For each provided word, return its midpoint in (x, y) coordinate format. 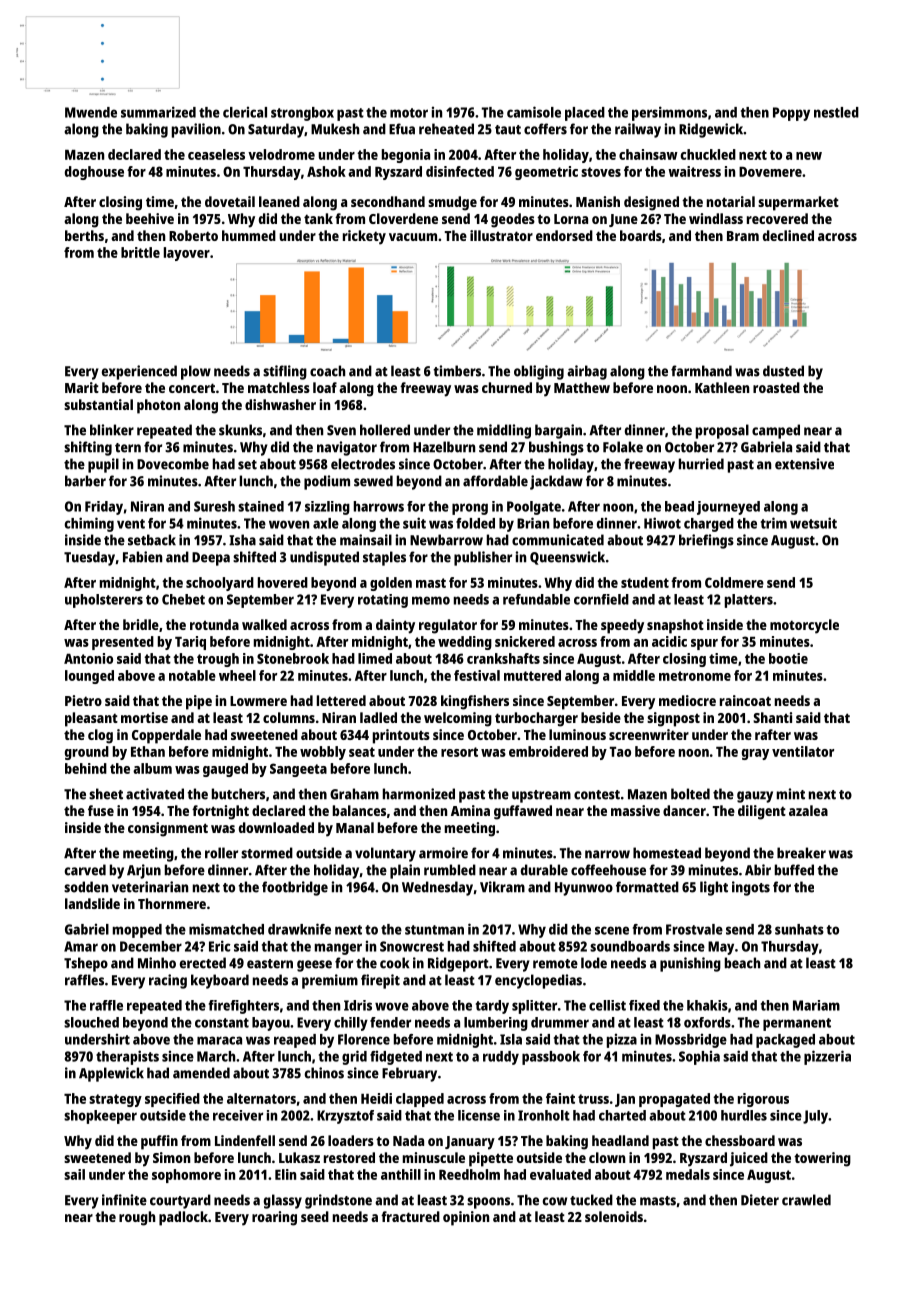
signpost (673, 719)
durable (544, 870)
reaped (295, 1041)
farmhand (701, 371)
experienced (139, 372)
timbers (457, 371)
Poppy (791, 114)
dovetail (230, 201)
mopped (137, 931)
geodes (513, 220)
